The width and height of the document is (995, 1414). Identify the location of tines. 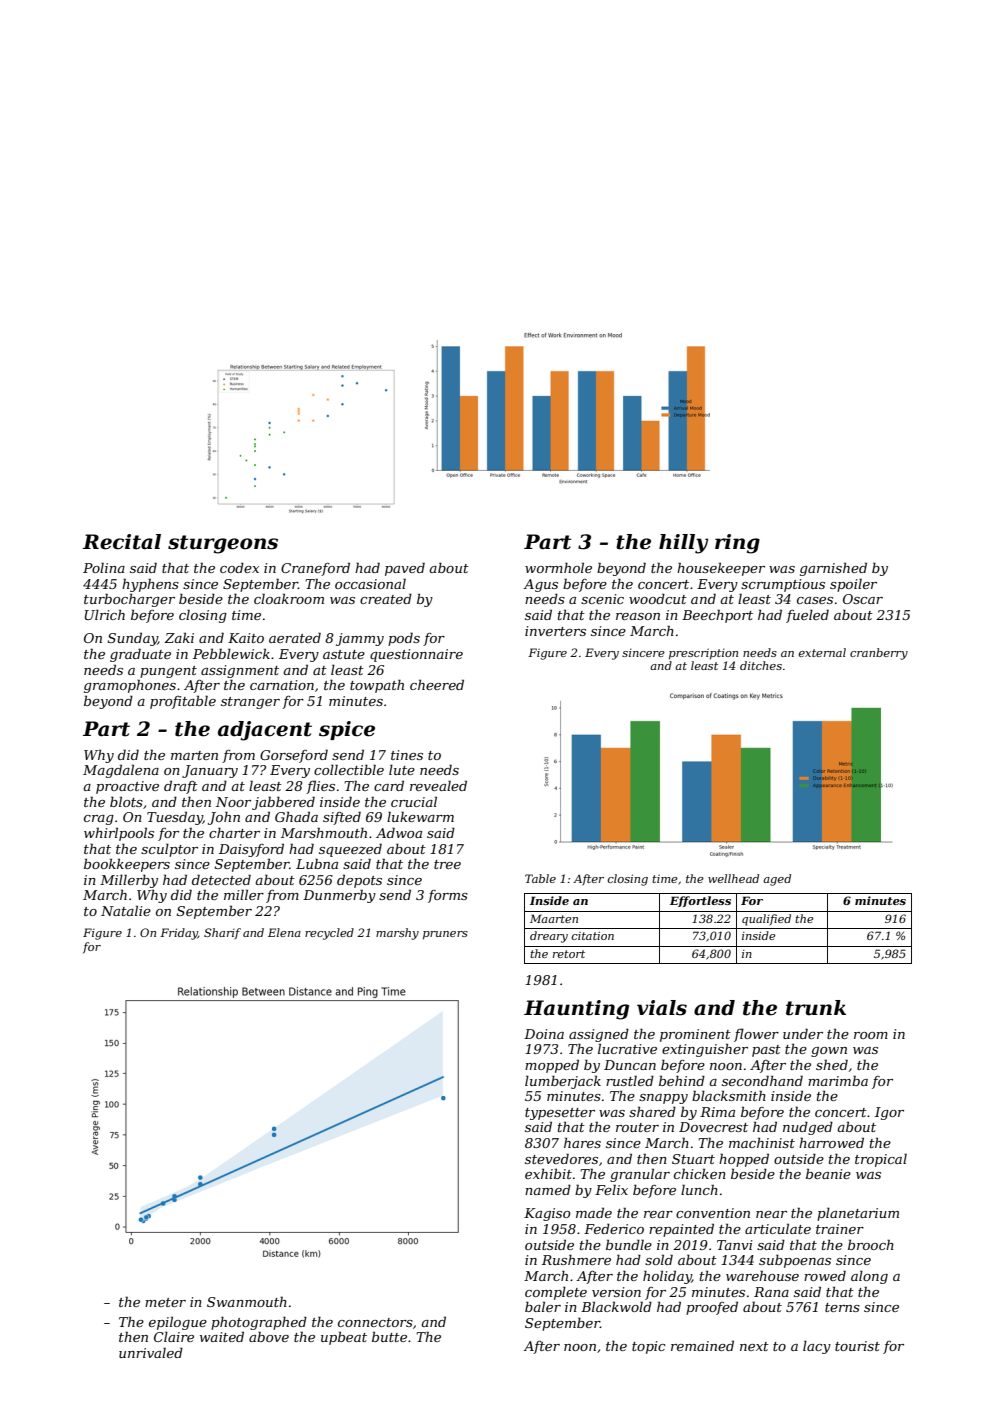
(407, 755).
